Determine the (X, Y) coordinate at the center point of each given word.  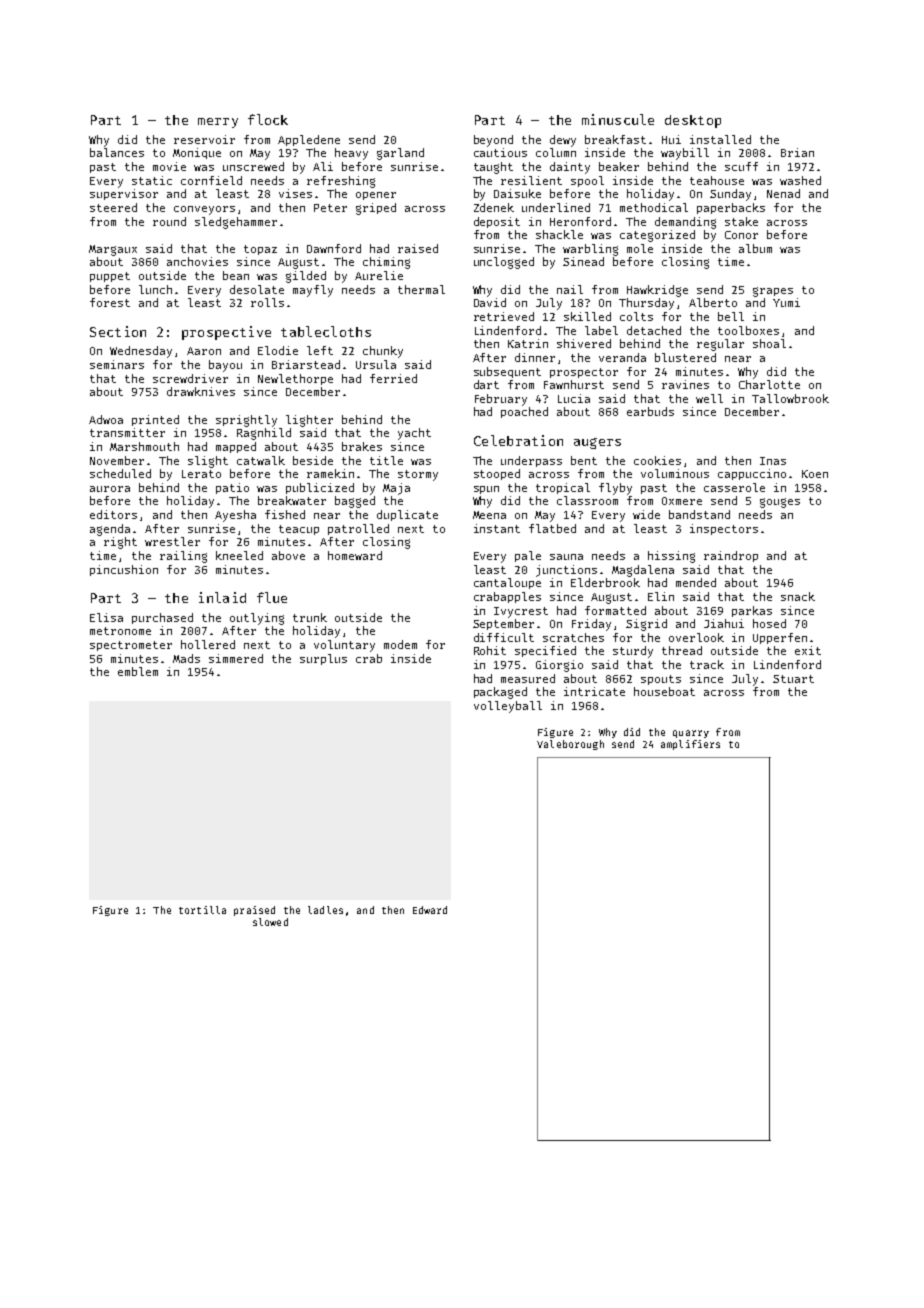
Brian (797, 152)
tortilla (202, 910)
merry (218, 123)
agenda (110, 530)
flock (268, 119)
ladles (325, 910)
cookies (657, 460)
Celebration (518, 440)
